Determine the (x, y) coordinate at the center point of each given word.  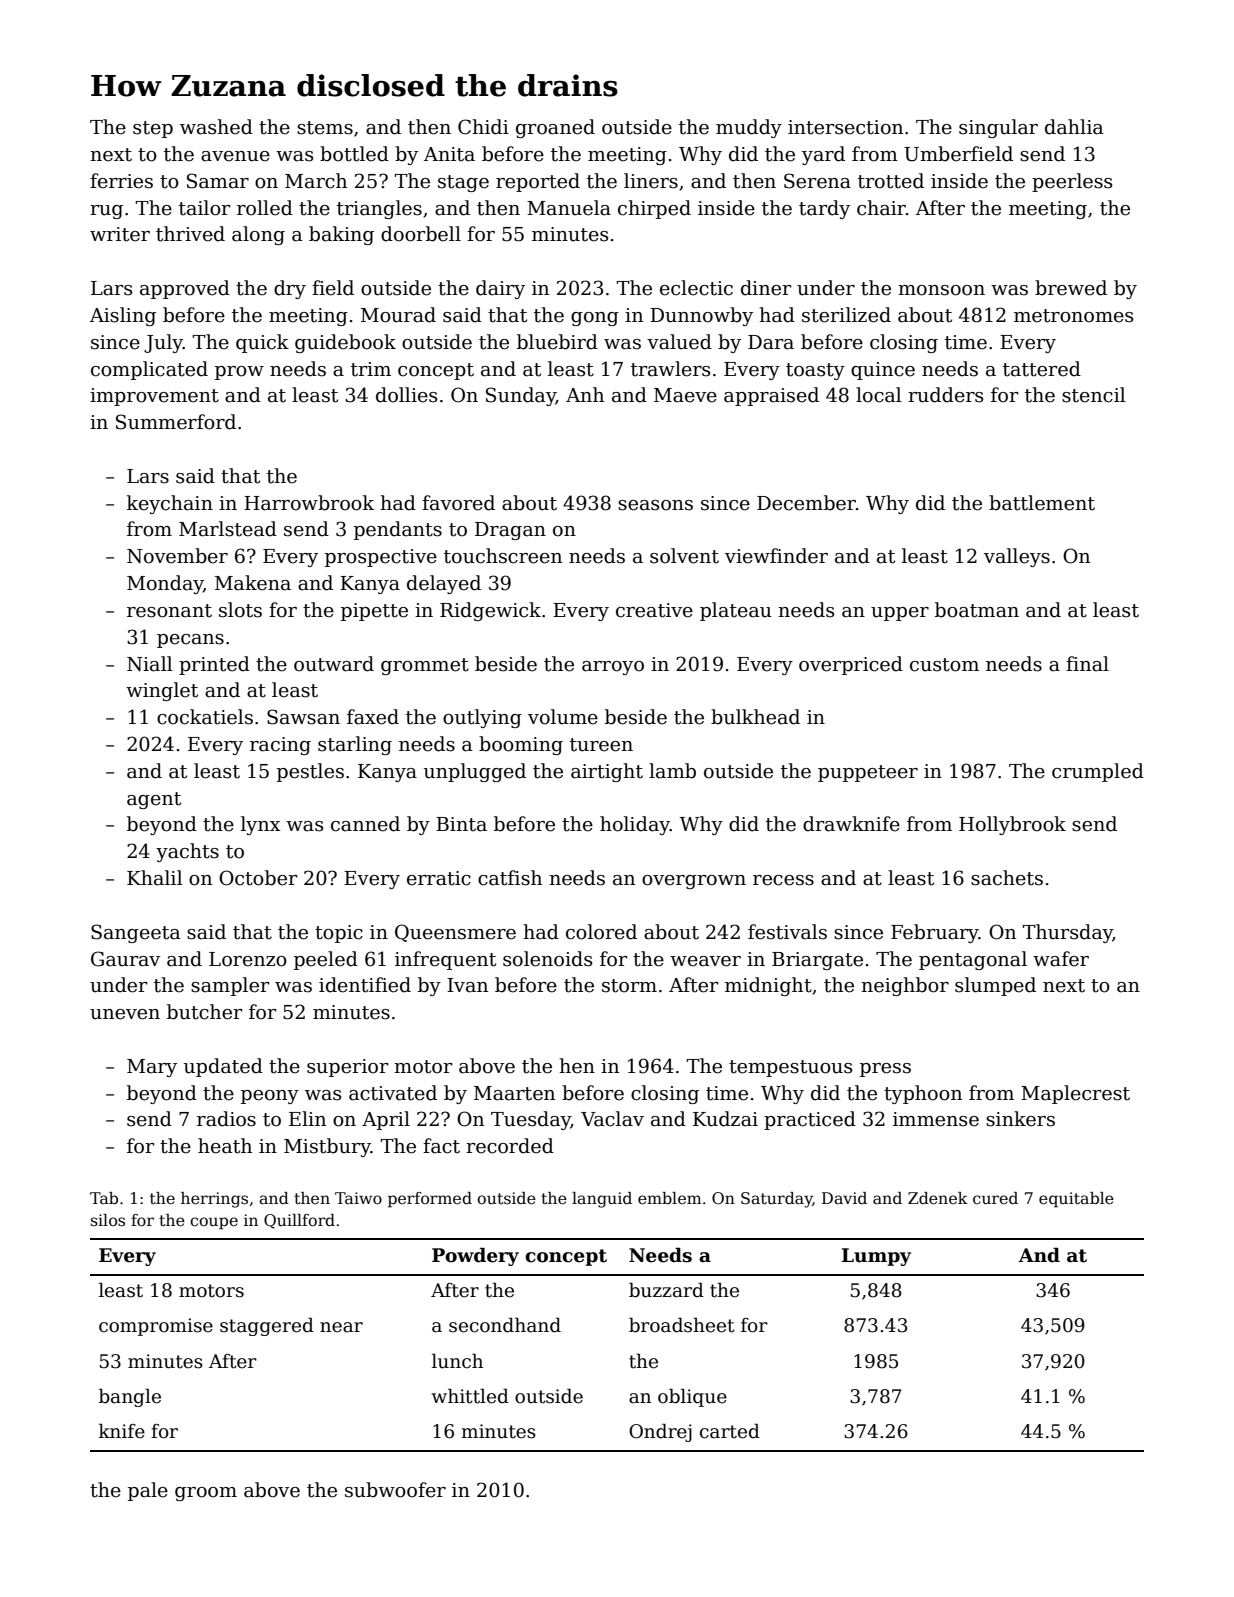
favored (458, 503)
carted (730, 1431)
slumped (995, 986)
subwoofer (395, 1490)
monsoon (941, 290)
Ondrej (660, 1432)
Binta (461, 824)
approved (185, 289)
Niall (150, 664)
